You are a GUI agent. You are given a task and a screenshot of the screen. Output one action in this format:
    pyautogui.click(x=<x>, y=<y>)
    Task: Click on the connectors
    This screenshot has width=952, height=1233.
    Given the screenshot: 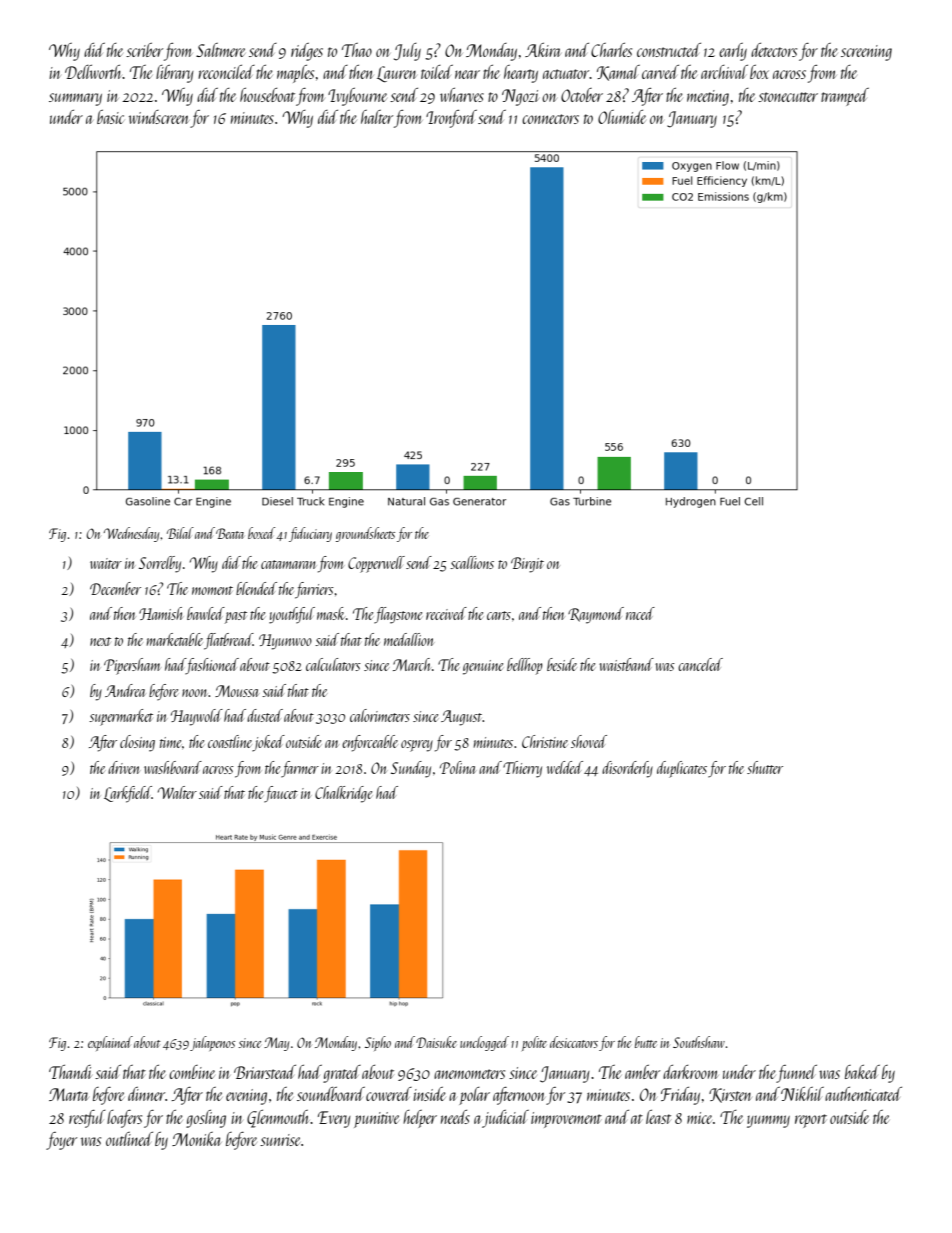 What is the action you would take?
    pyautogui.click(x=550, y=119)
